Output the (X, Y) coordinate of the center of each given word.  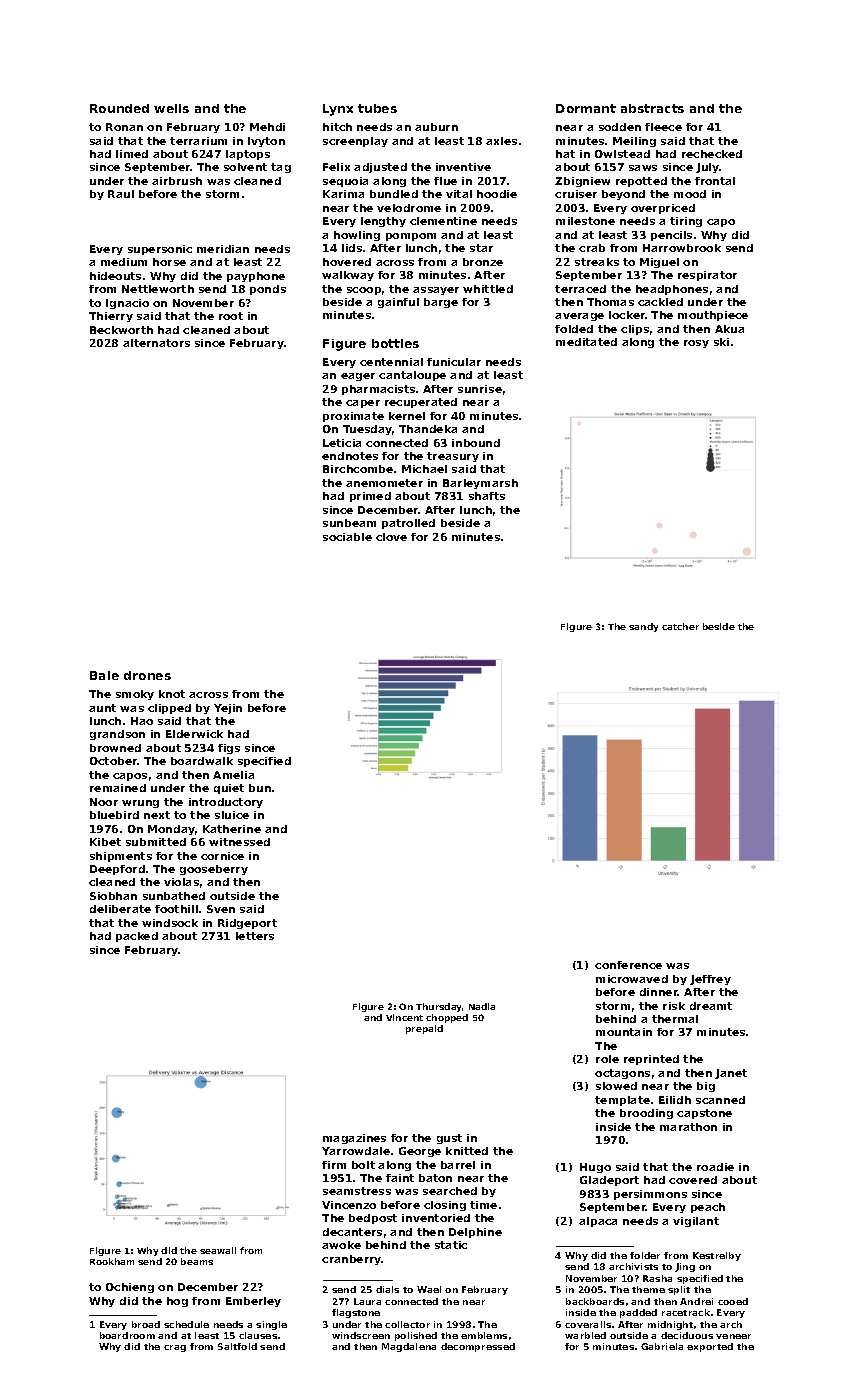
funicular (454, 362)
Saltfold (237, 1346)
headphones (672, 290)
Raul (121, 194)
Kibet (105, 842)
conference (628, 965)
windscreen (361, 1335)
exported (710, 1347)
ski (721, 342)
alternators (156, 343)
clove (391, 537)
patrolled (408, 524)
